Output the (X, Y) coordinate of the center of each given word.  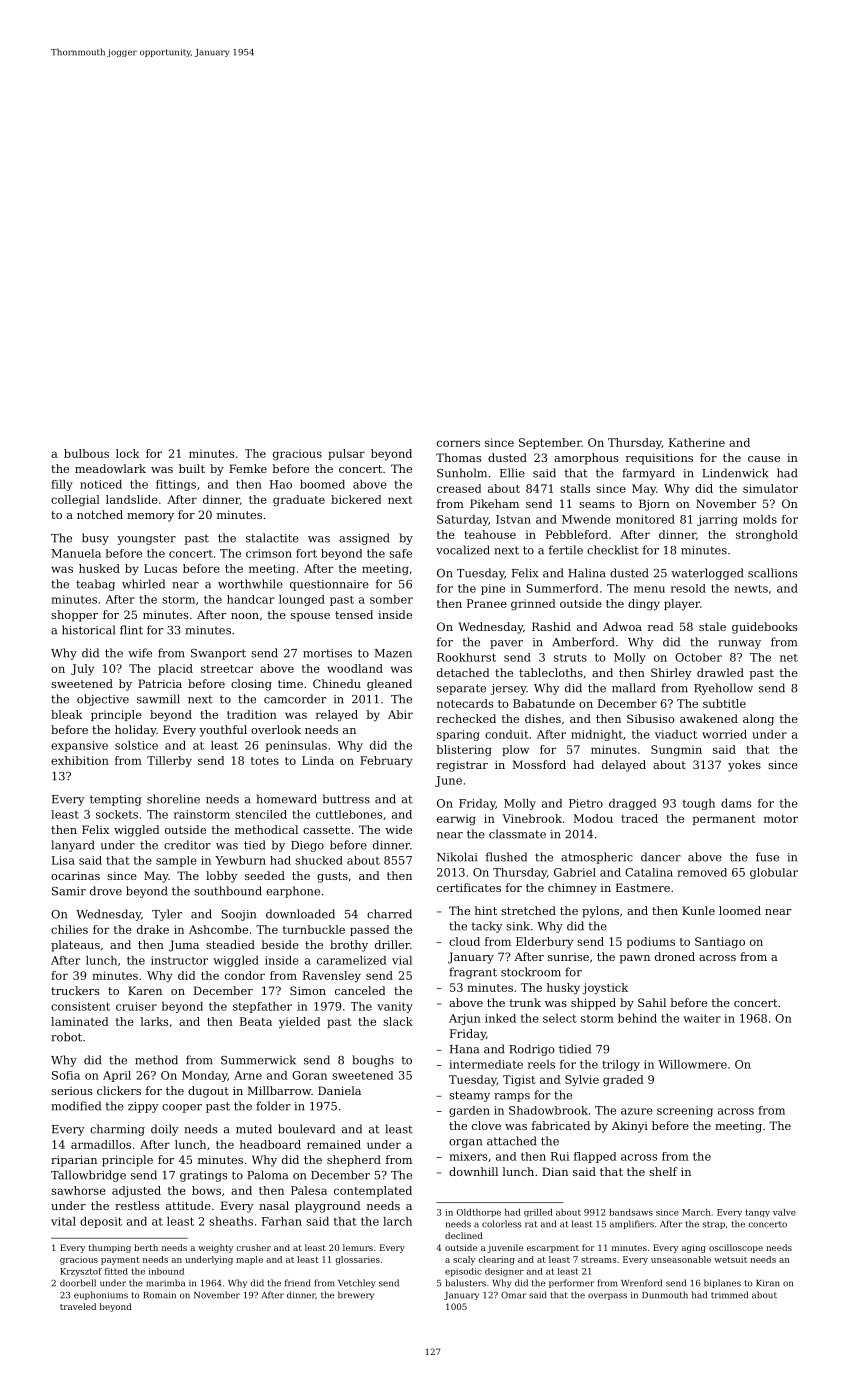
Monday (204, 1076)
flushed (506, 857)
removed (702, 872)
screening (685, 1111)
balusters (465, 1283)
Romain (160, 1295)
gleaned (389, 685)
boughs (373, 1061)
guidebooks (764, 628)
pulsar (346, 454)
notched (100, 514)
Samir (69, 891)
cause (764, 459)
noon (245, 616)
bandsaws (631, 1212)
